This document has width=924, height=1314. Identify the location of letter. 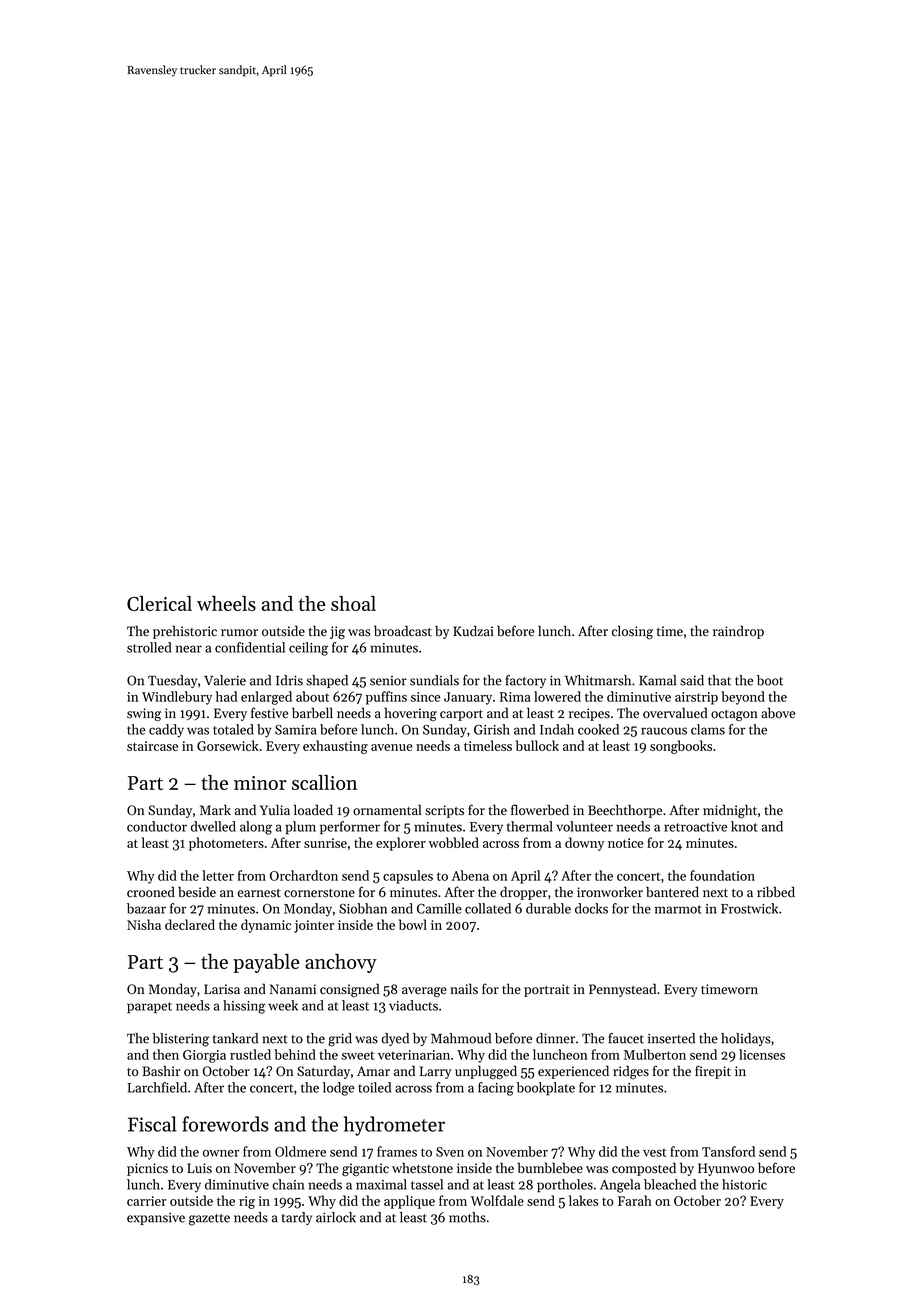
(218, 875).
